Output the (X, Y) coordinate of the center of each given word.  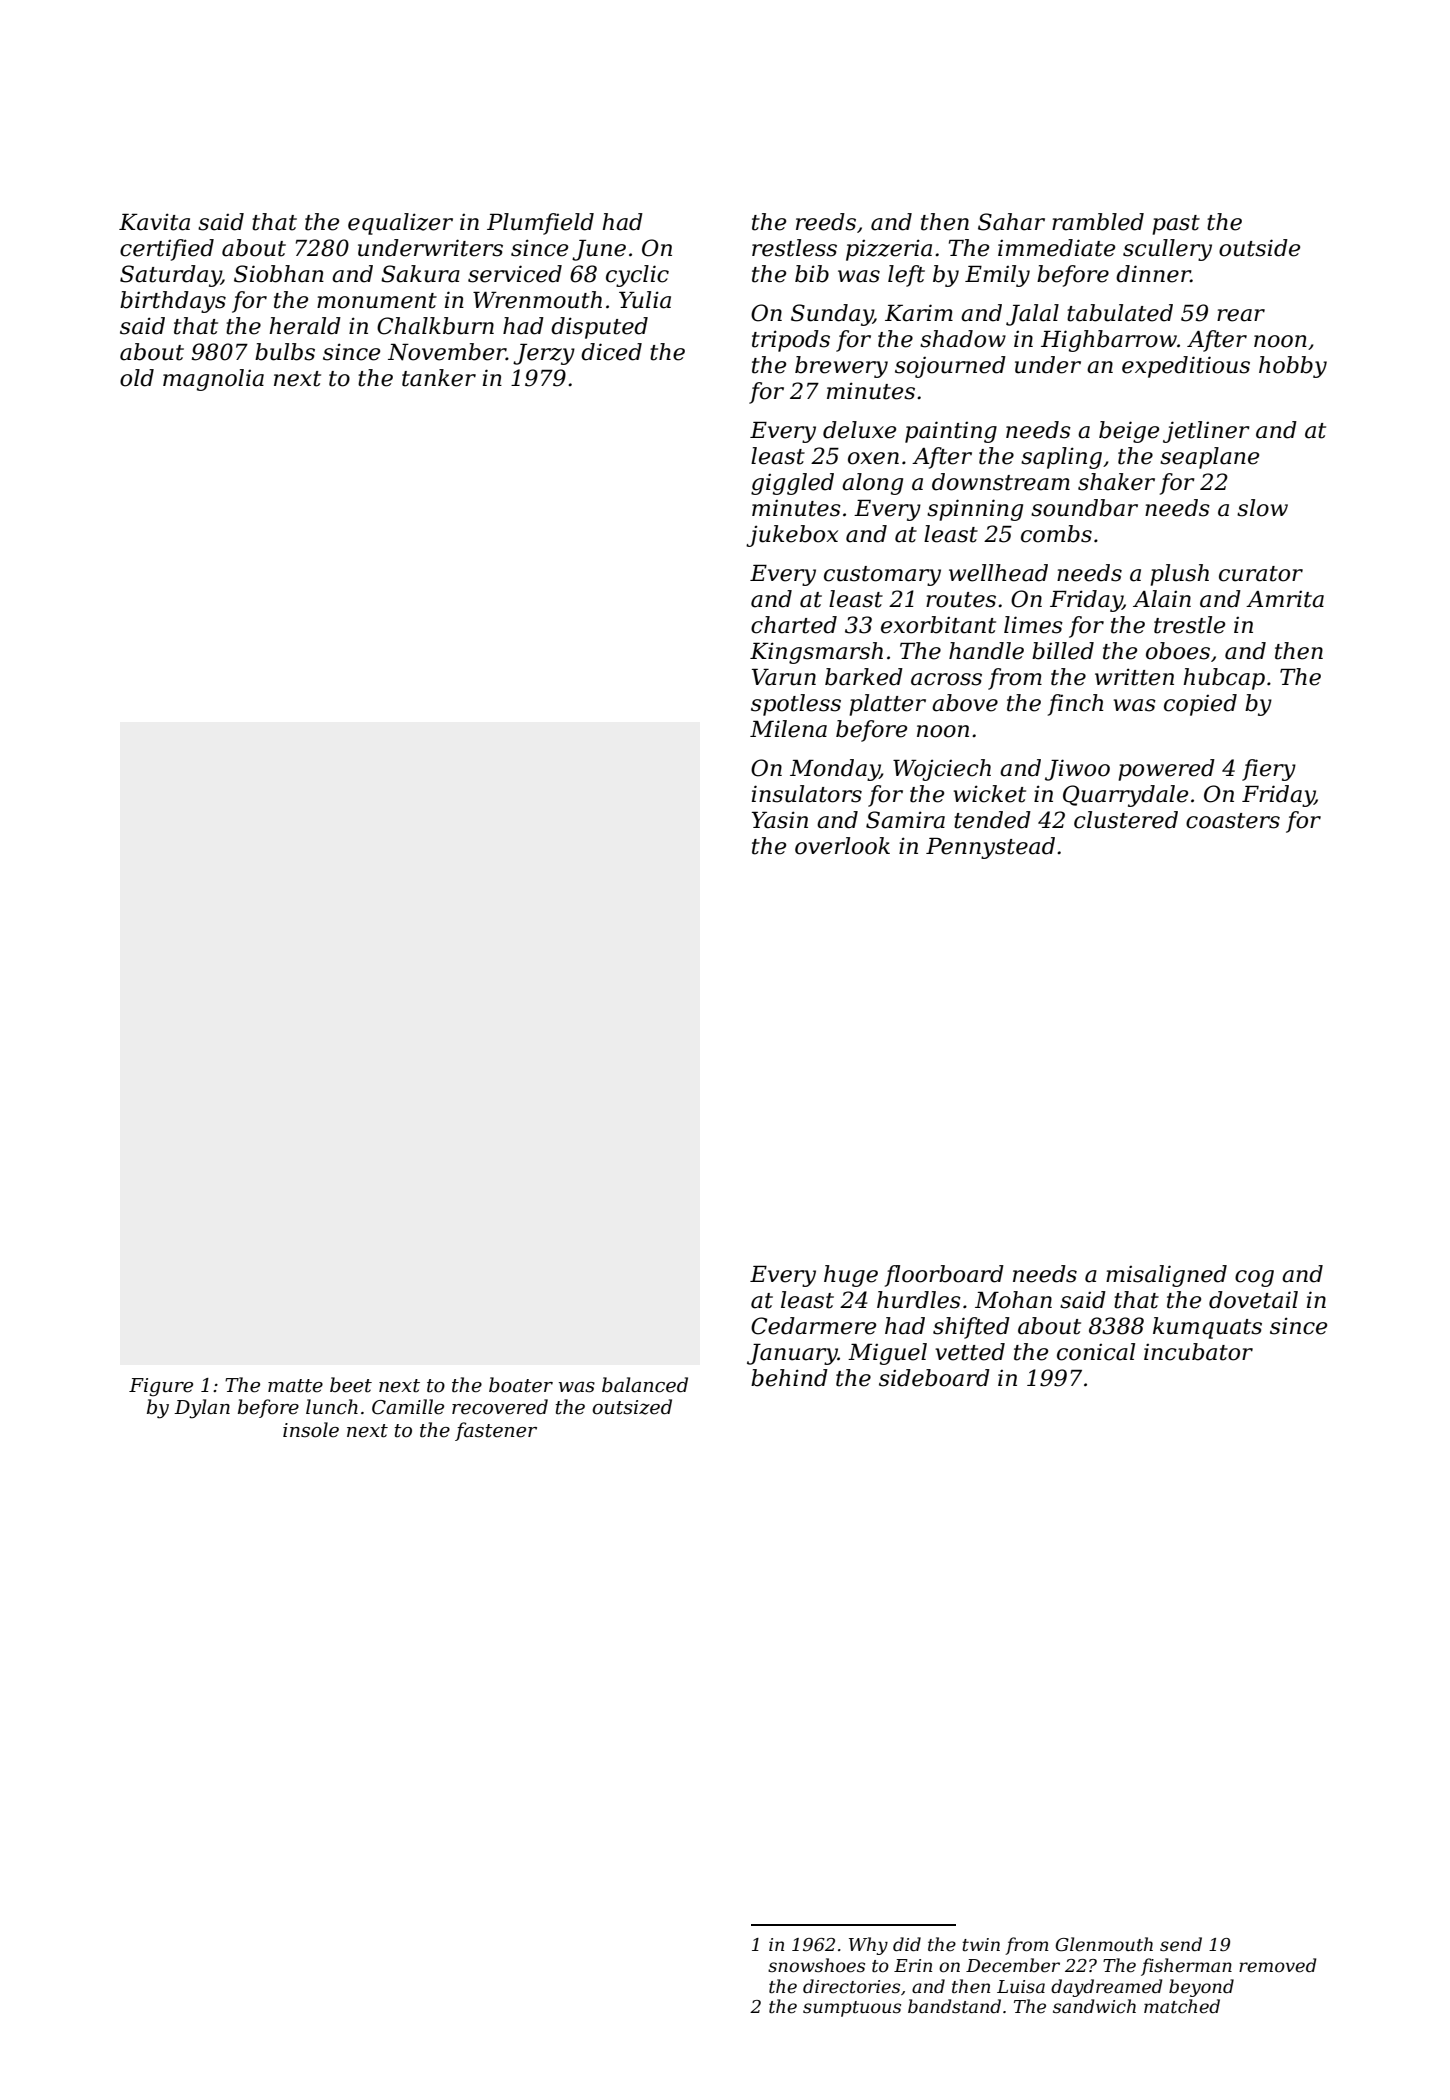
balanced (645, 1385)
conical (1096, 1352)
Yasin (780, 820)
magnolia (213, 380)
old (137, 378)
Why (868, 1946)
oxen (873, 458)
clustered (1126, 820)
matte (295, 1386)
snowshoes (816, 1965)
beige (1129, 432)
